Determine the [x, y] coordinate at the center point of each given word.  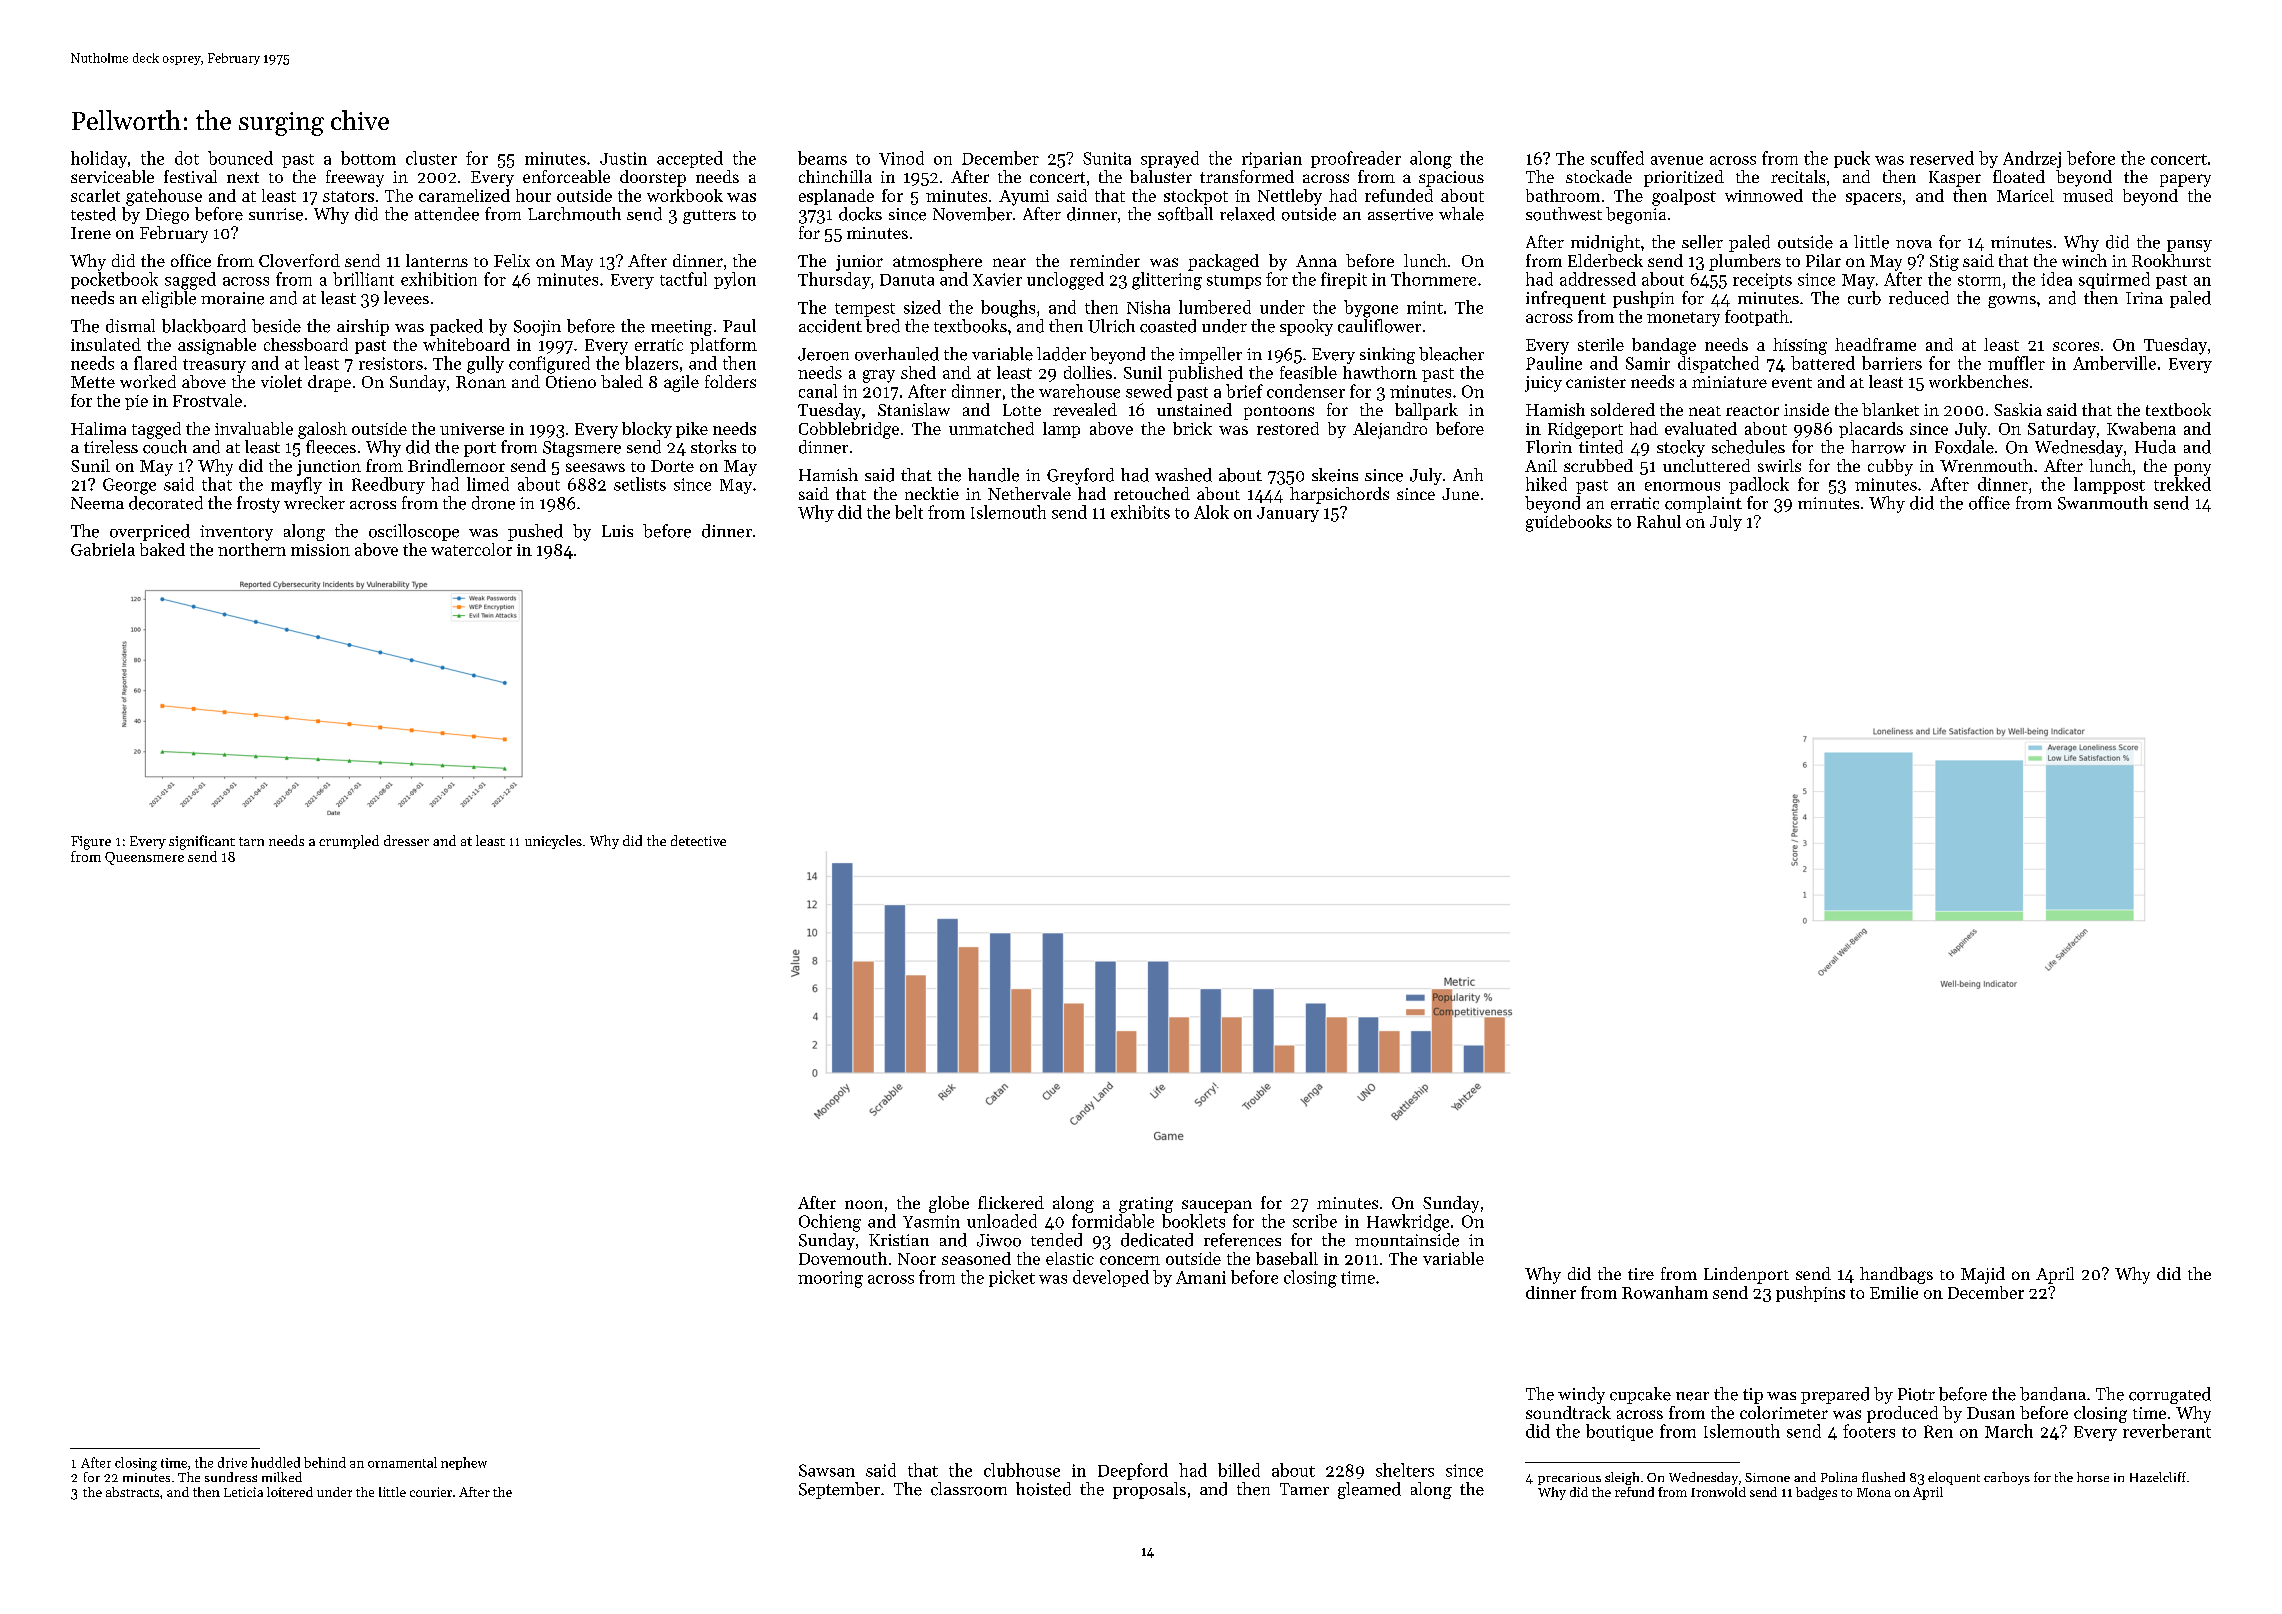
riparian [1272, 160]
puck [1852, 159]
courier [431, 1492]
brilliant [363, 279]
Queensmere [144, 858]
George [129, 486]
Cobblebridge [849, 430]
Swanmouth [2103, 503]
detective [698, 840]
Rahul [1659, 521]
